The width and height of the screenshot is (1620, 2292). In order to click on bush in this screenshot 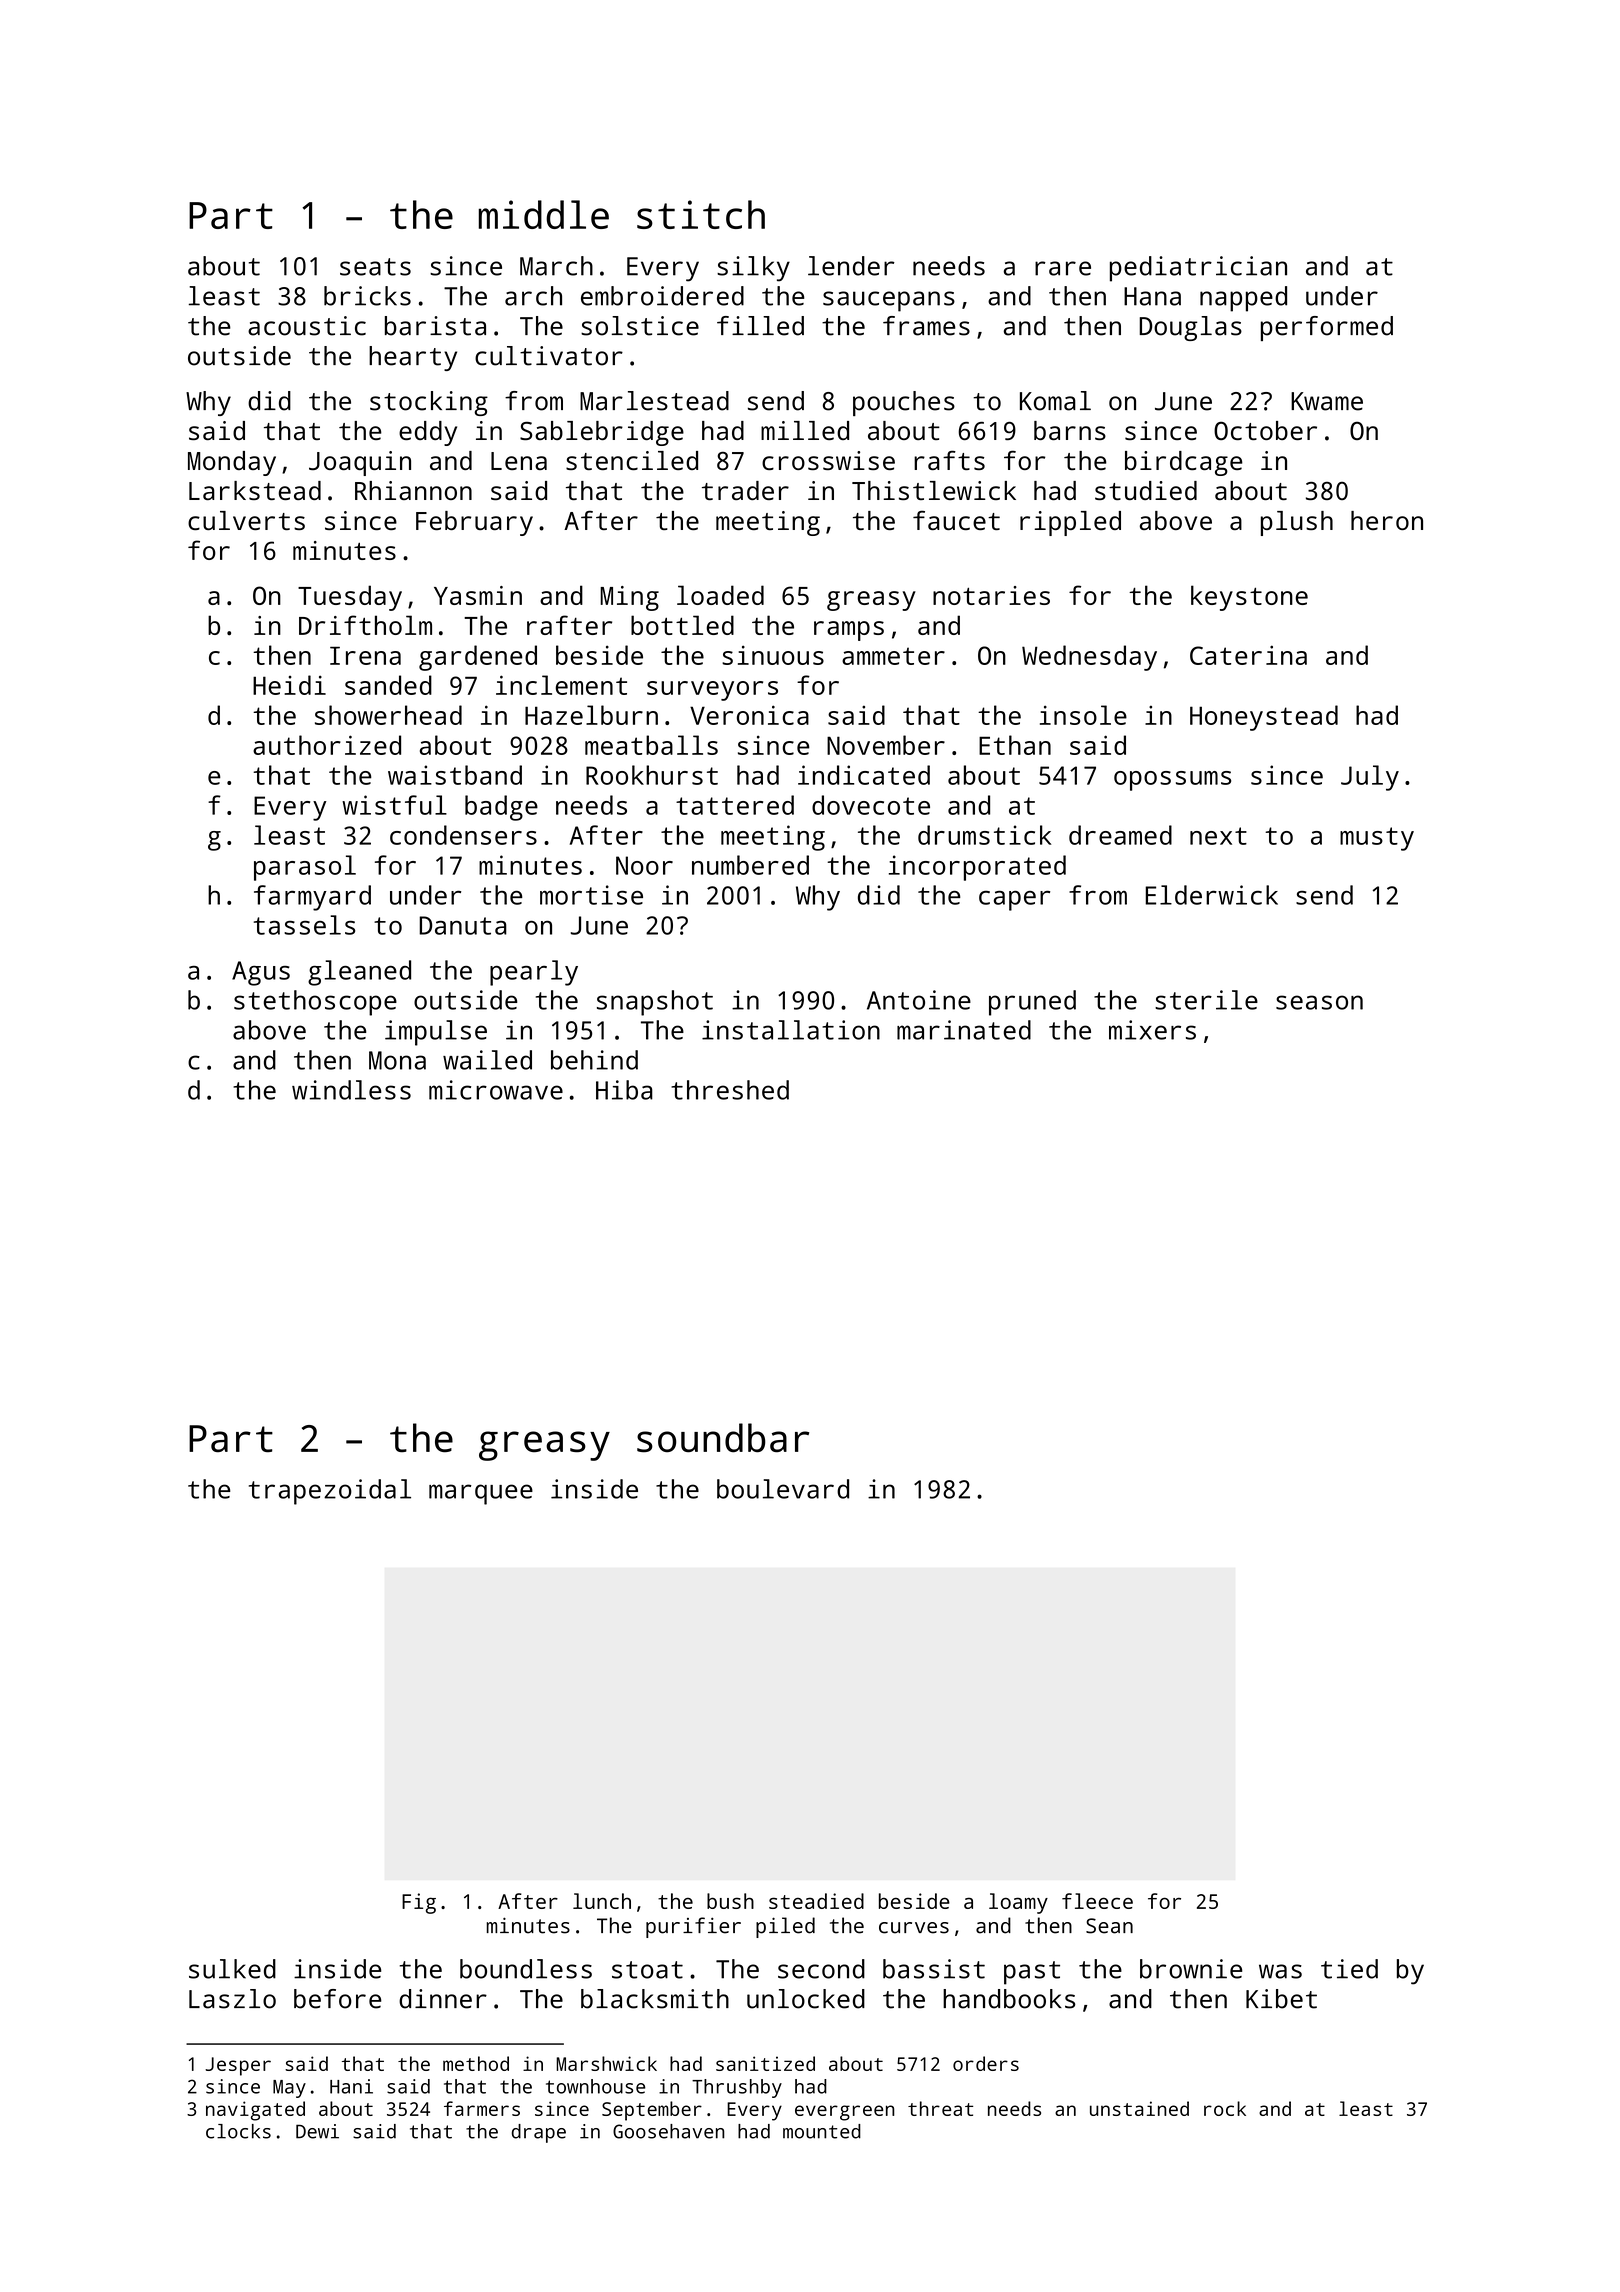, I will do `click(730, 1901)`.
